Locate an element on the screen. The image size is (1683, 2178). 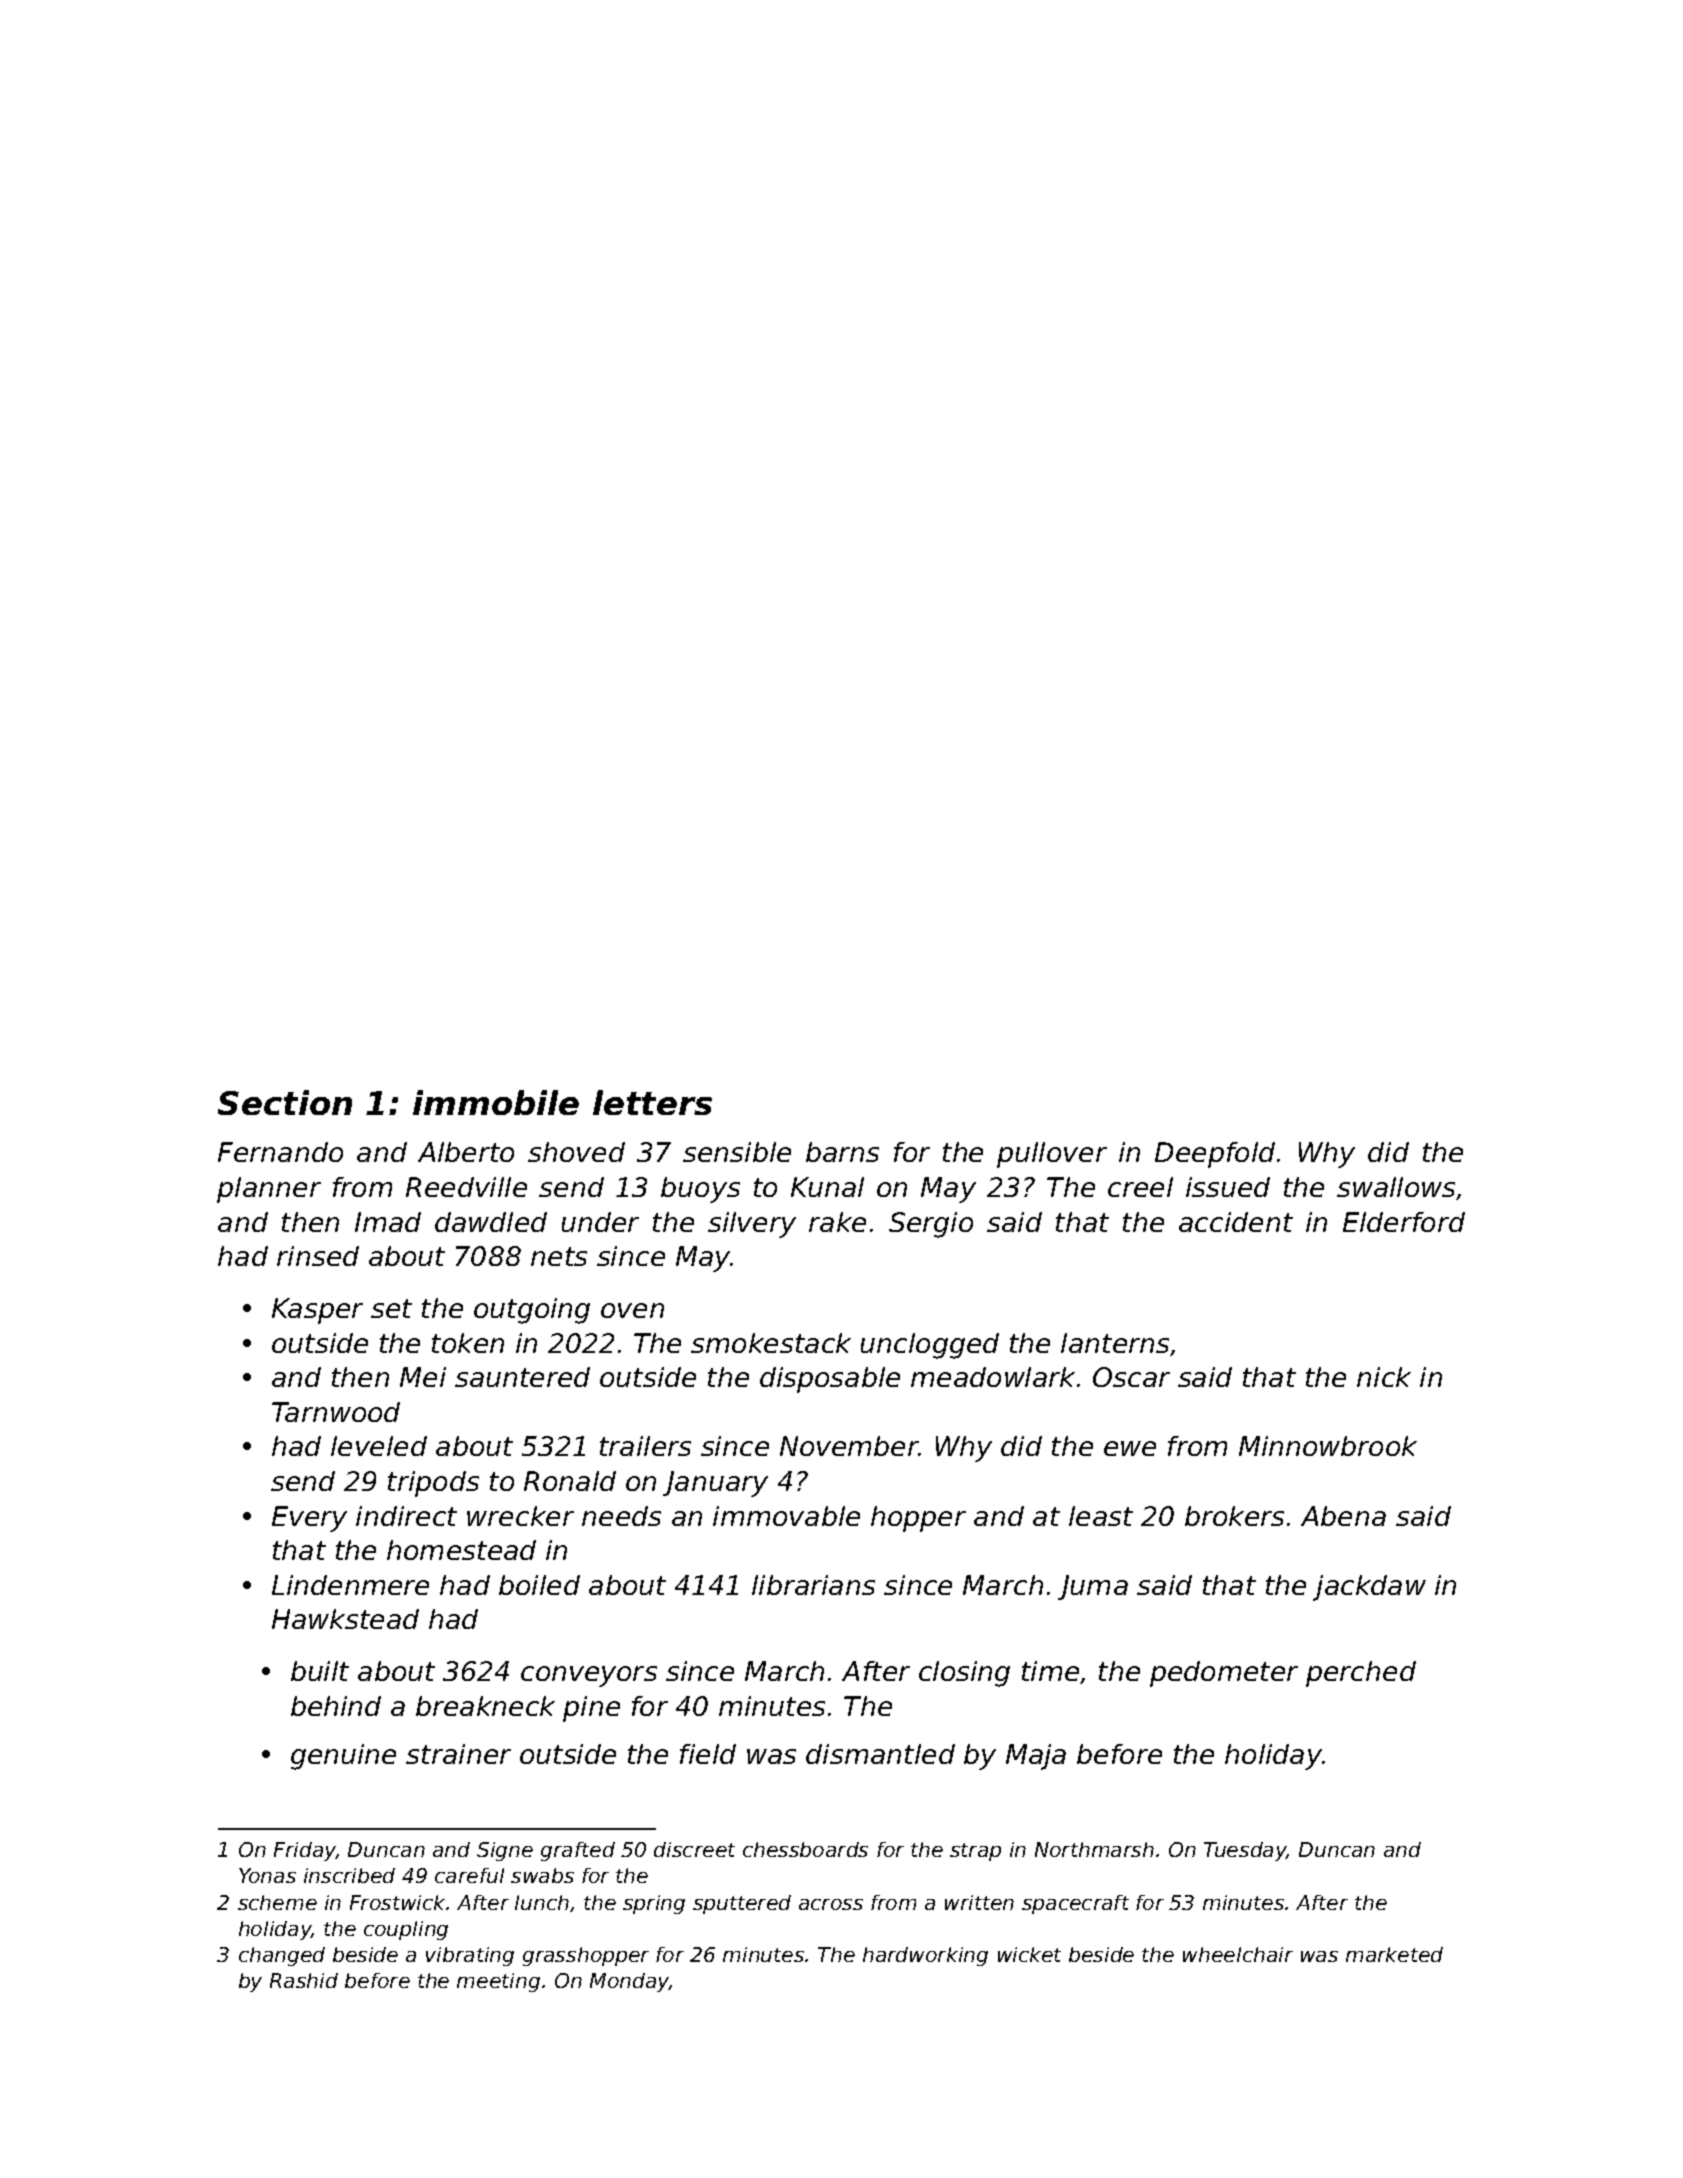
January is located at coordinates (715, 1484).
